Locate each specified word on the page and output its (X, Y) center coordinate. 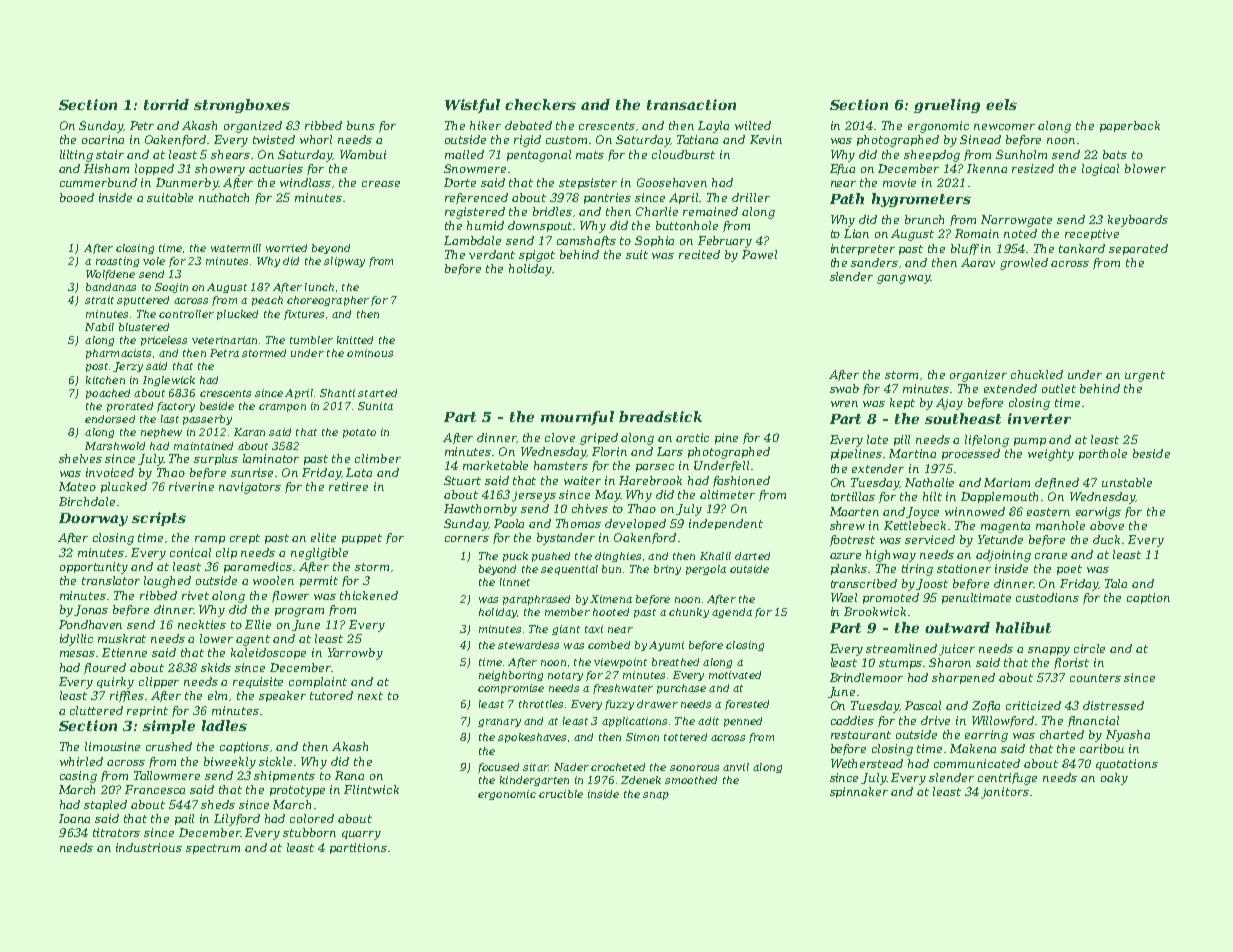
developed (635, 524)
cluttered (96, 710)
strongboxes (242, 106)
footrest (852, 540)
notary (565, 676)
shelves (80, 458)
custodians (1047, 597)
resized (1033, 168)
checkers (540, 104)
